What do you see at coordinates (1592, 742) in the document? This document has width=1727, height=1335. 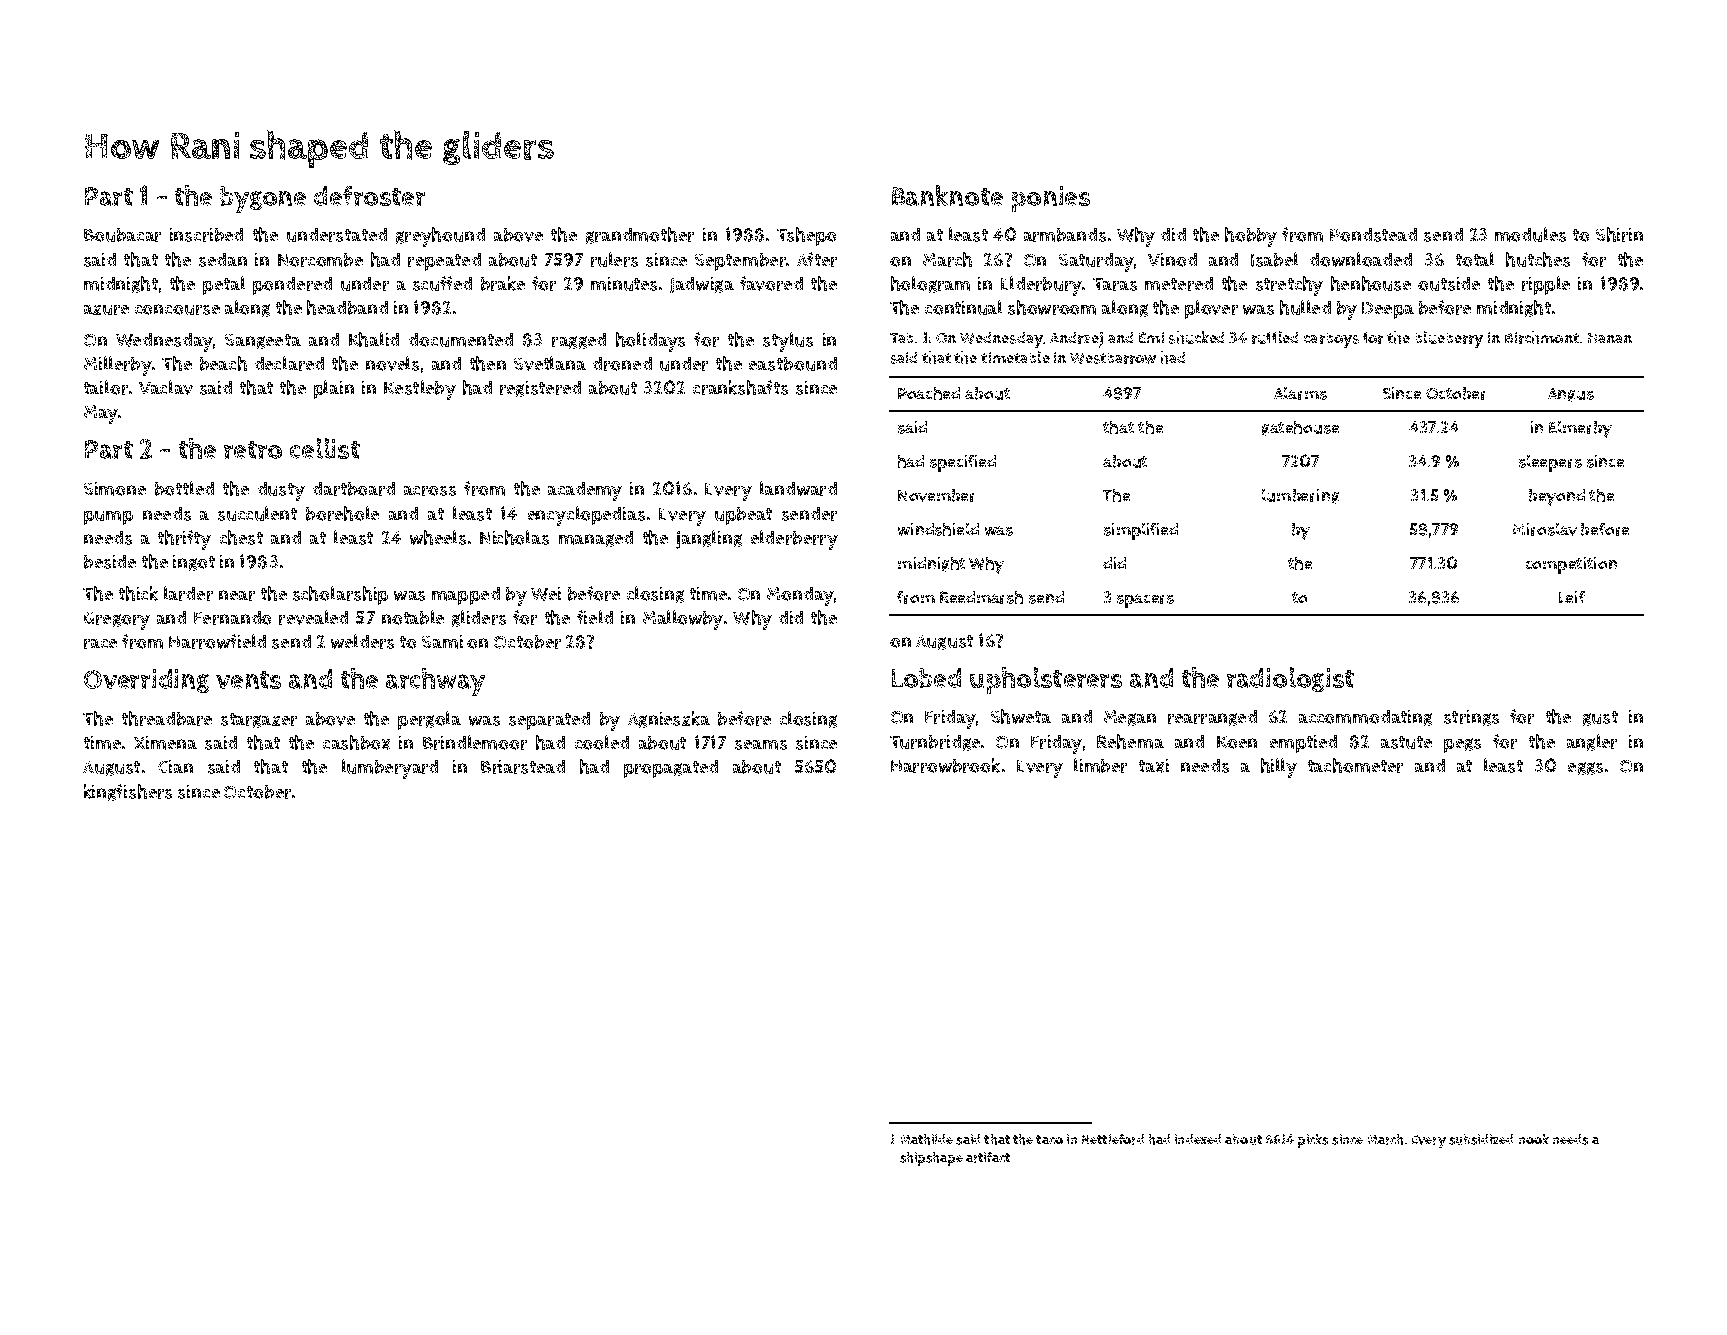 I see `angler` at bounding box center [1592, 742].
